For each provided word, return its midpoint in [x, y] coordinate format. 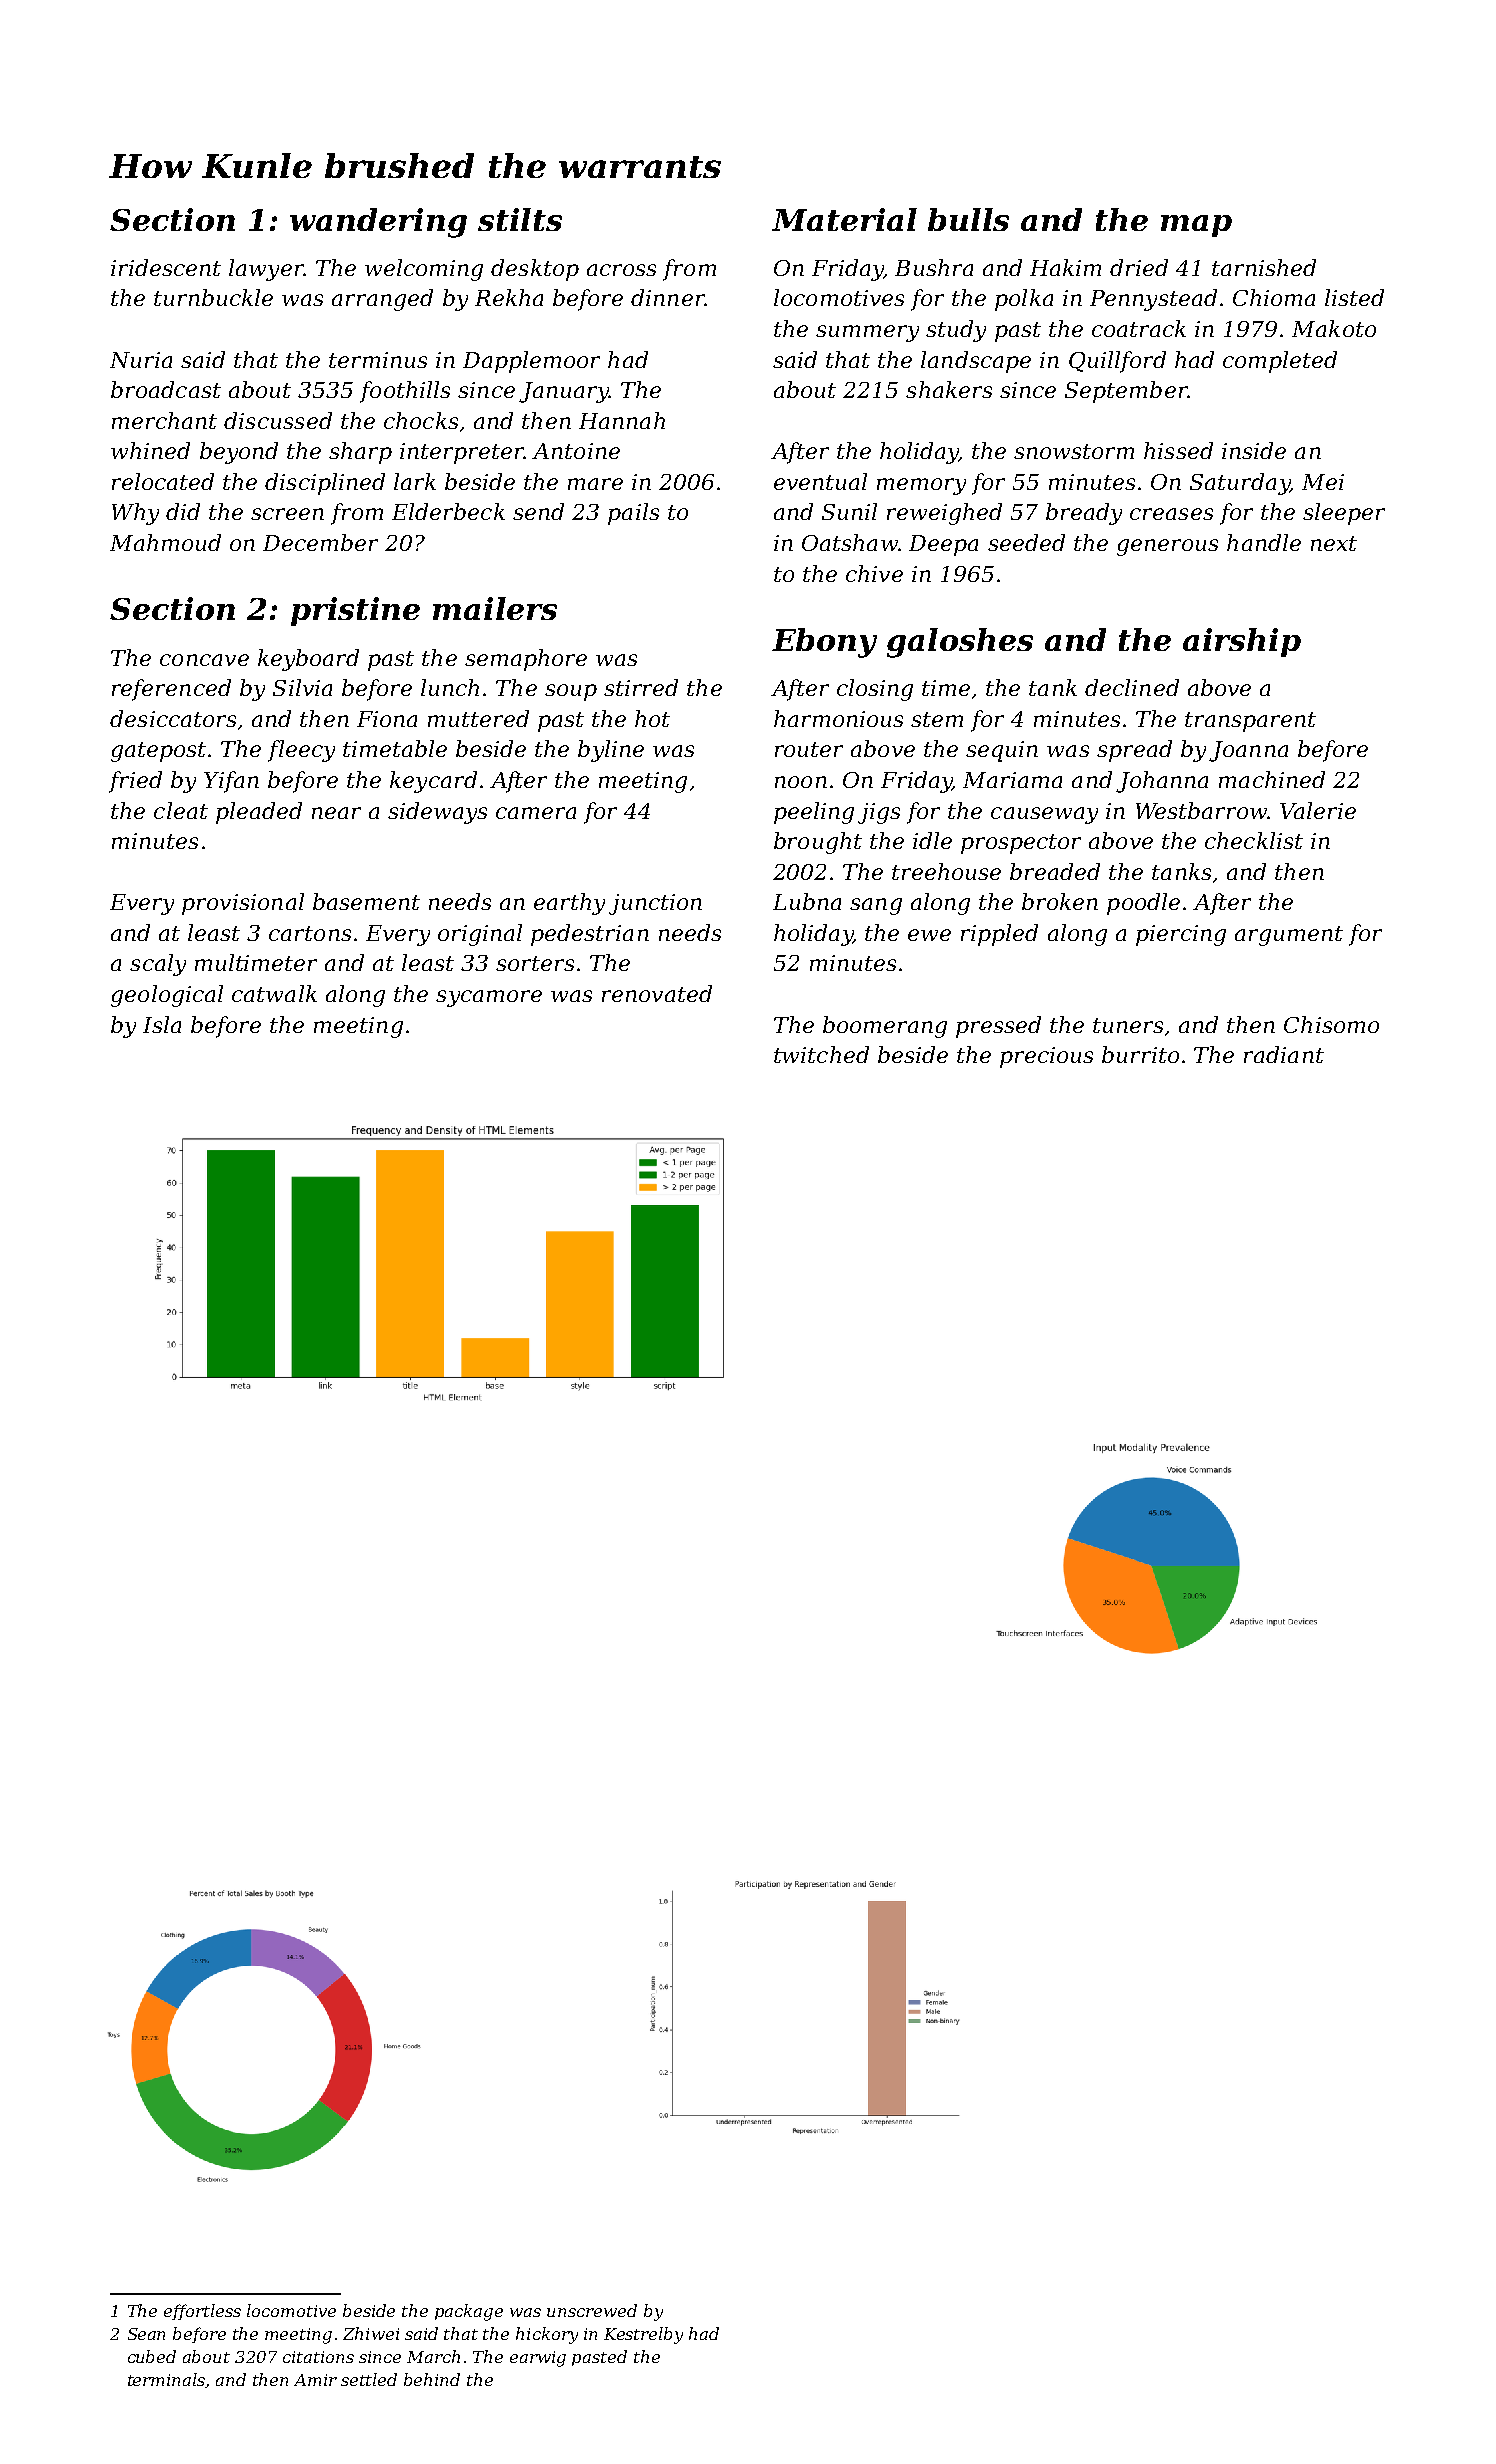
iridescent [166, 267]
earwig [538, 2359]
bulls [968, 219]
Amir [315, 2380]
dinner [667, 297]
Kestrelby [643, 2335]
